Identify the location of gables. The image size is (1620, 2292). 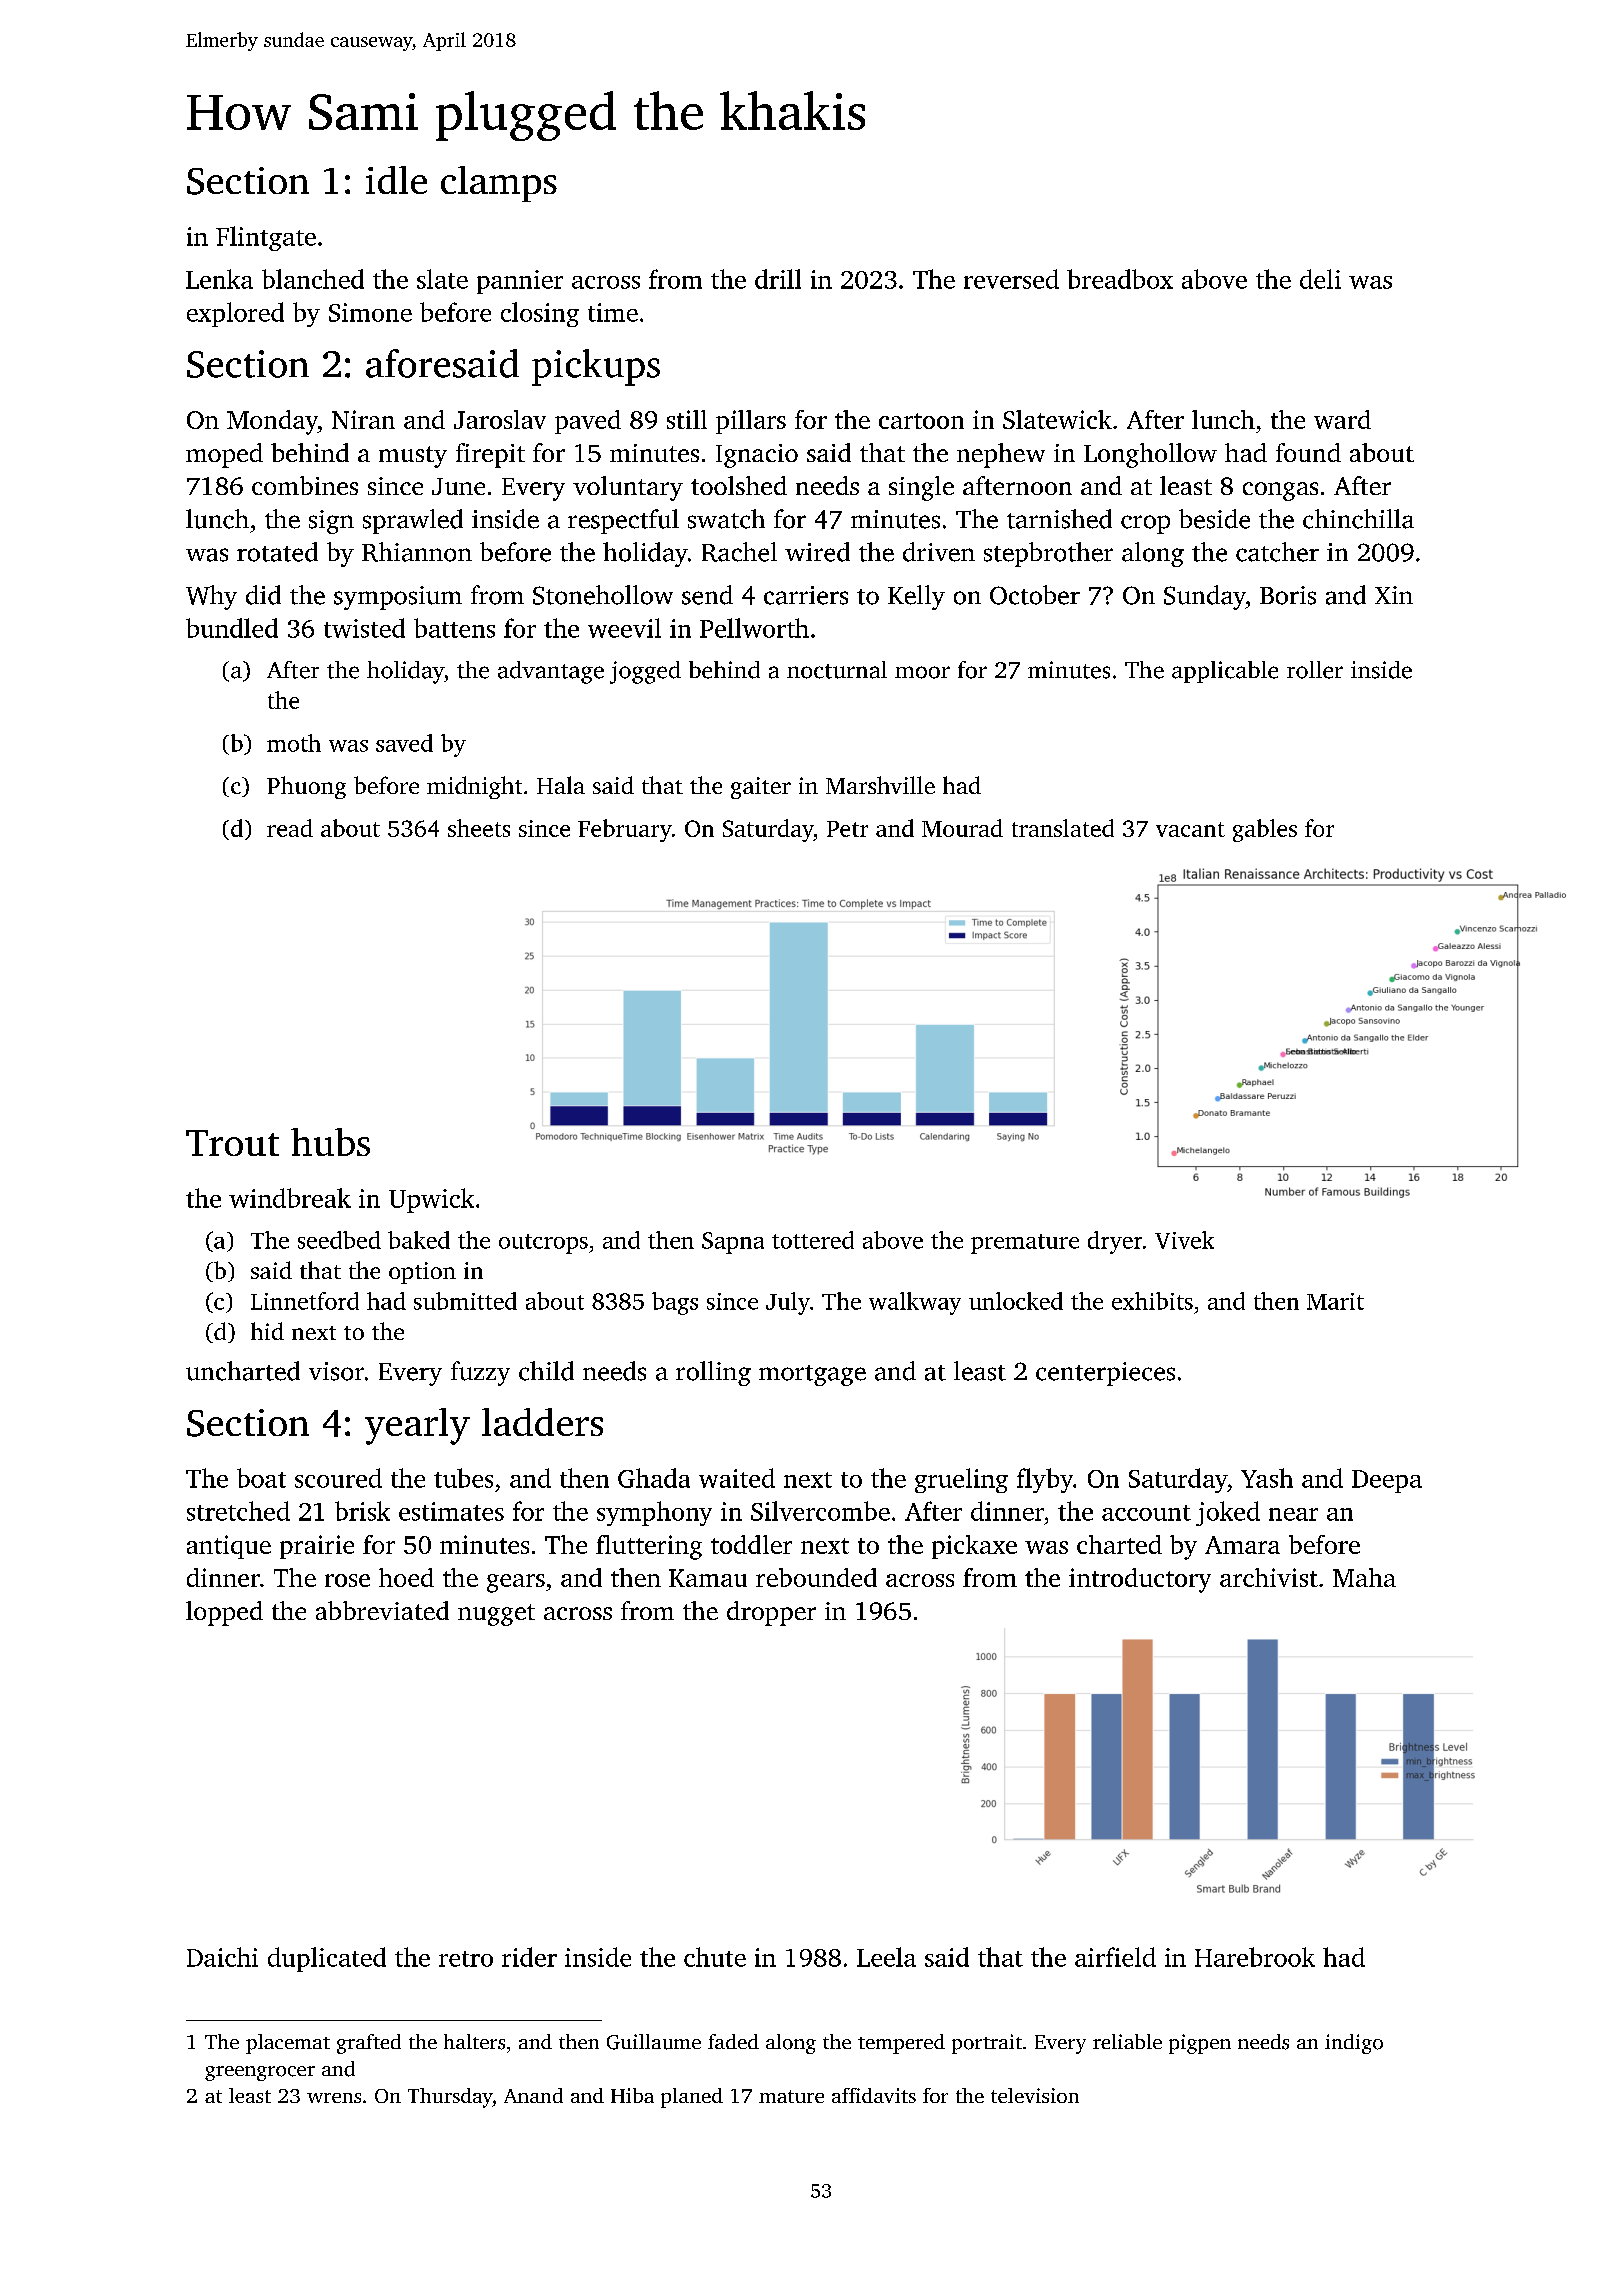
(1265, 830).
